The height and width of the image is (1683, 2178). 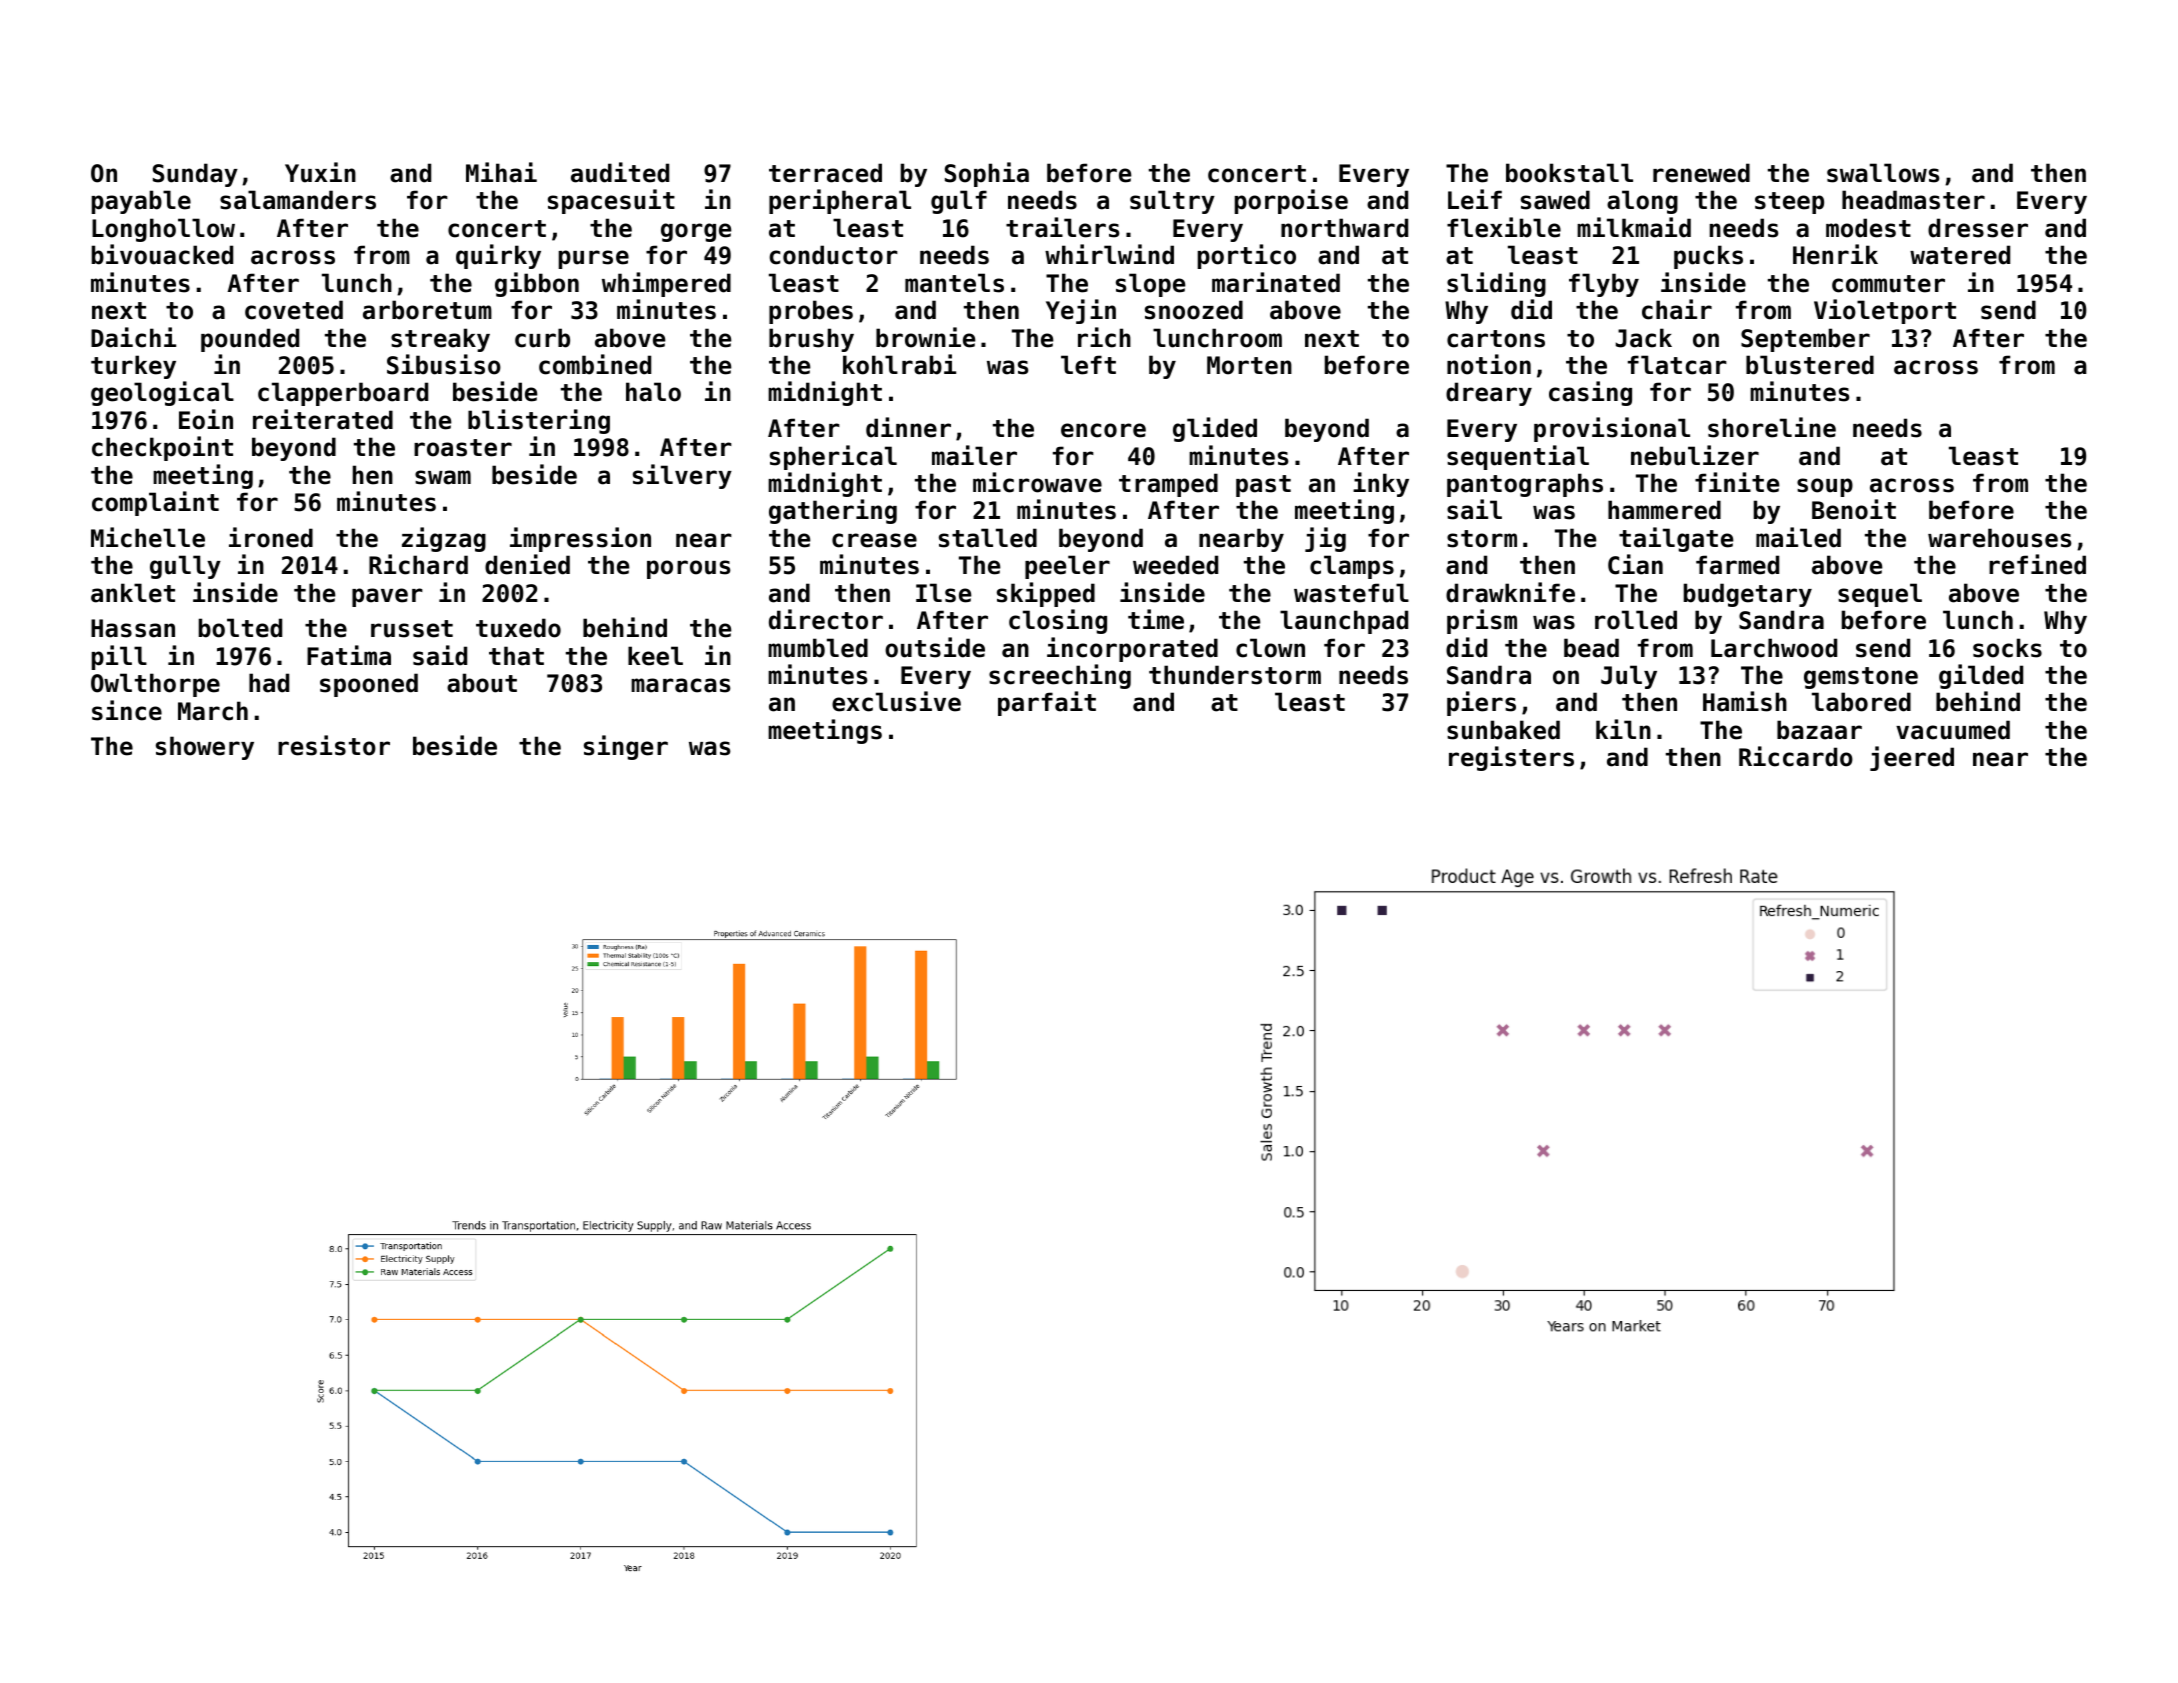 What do you see at coordinates (133, 337) in the image?
I see `Daichi` at bounding box center [133, 337].
